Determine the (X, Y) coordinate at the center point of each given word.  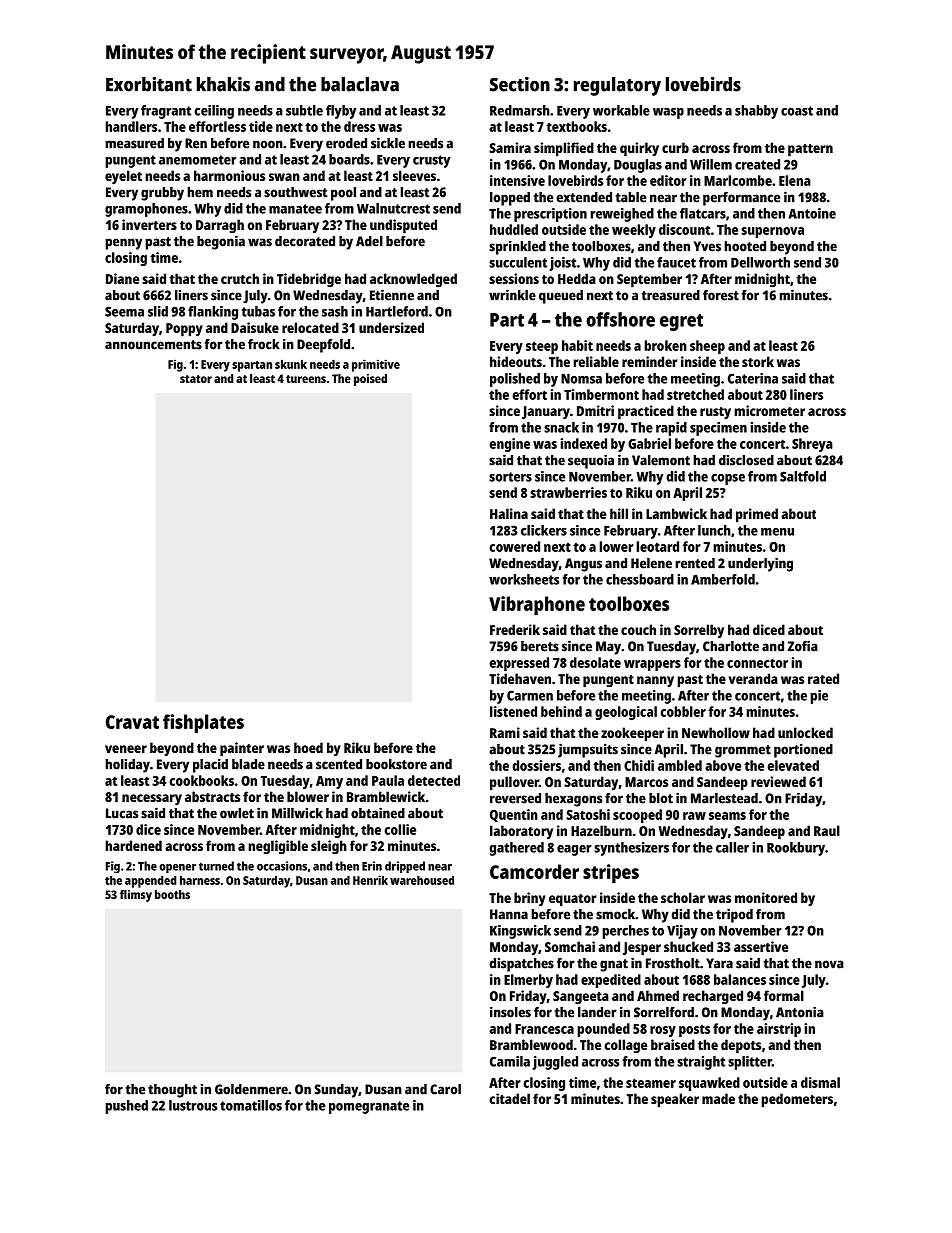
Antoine (812, 213)
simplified (564, 149)
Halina (509, 513)
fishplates (203, 723)
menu (777, 532)
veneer (126, 749)
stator (196, 379)
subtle (304, 110)
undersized (391, 327)
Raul (827, 830)
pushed (126, 1107)
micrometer (769, 410)
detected (434, 780)
